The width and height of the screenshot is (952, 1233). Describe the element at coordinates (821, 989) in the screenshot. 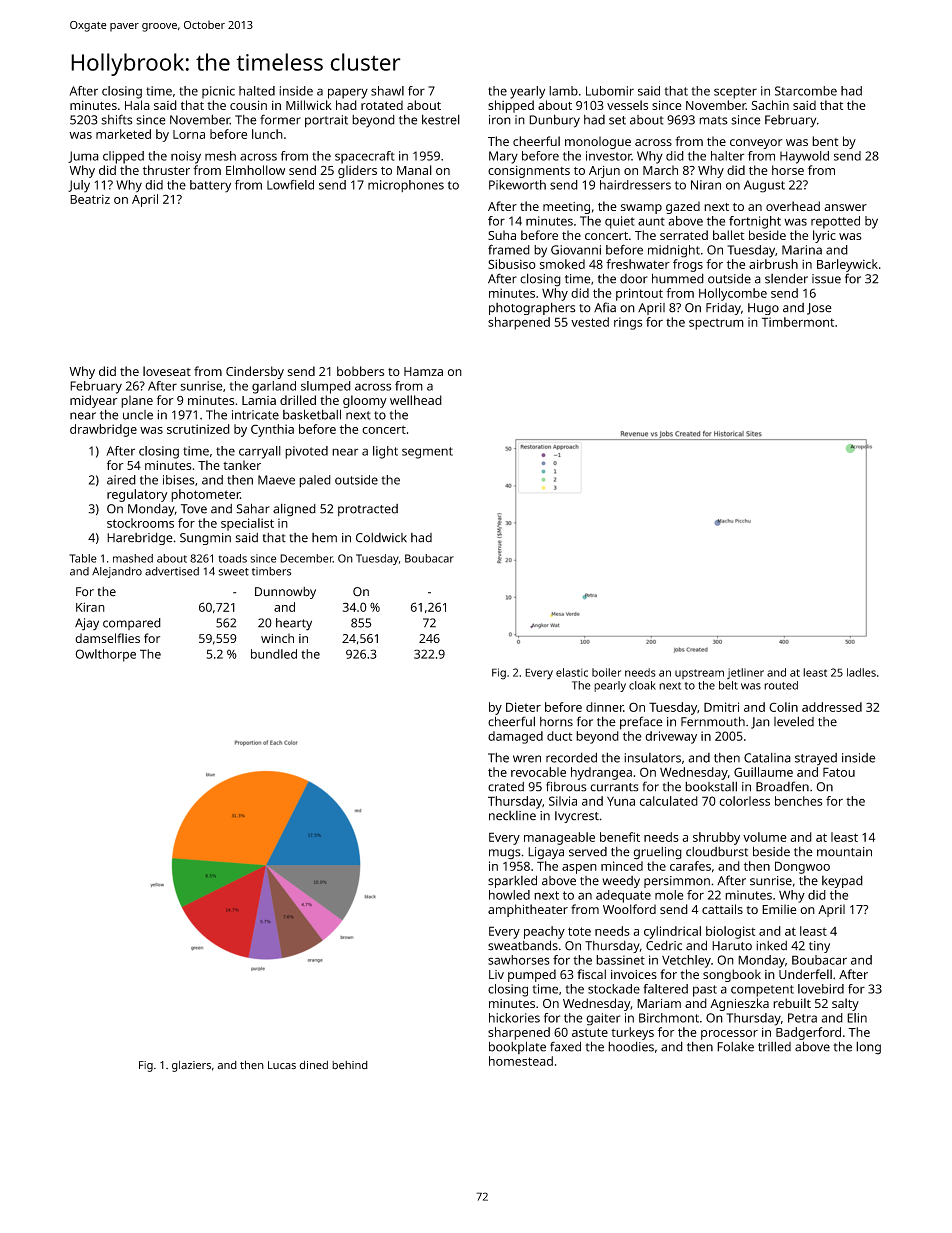

I see `lovebird` at that location.
